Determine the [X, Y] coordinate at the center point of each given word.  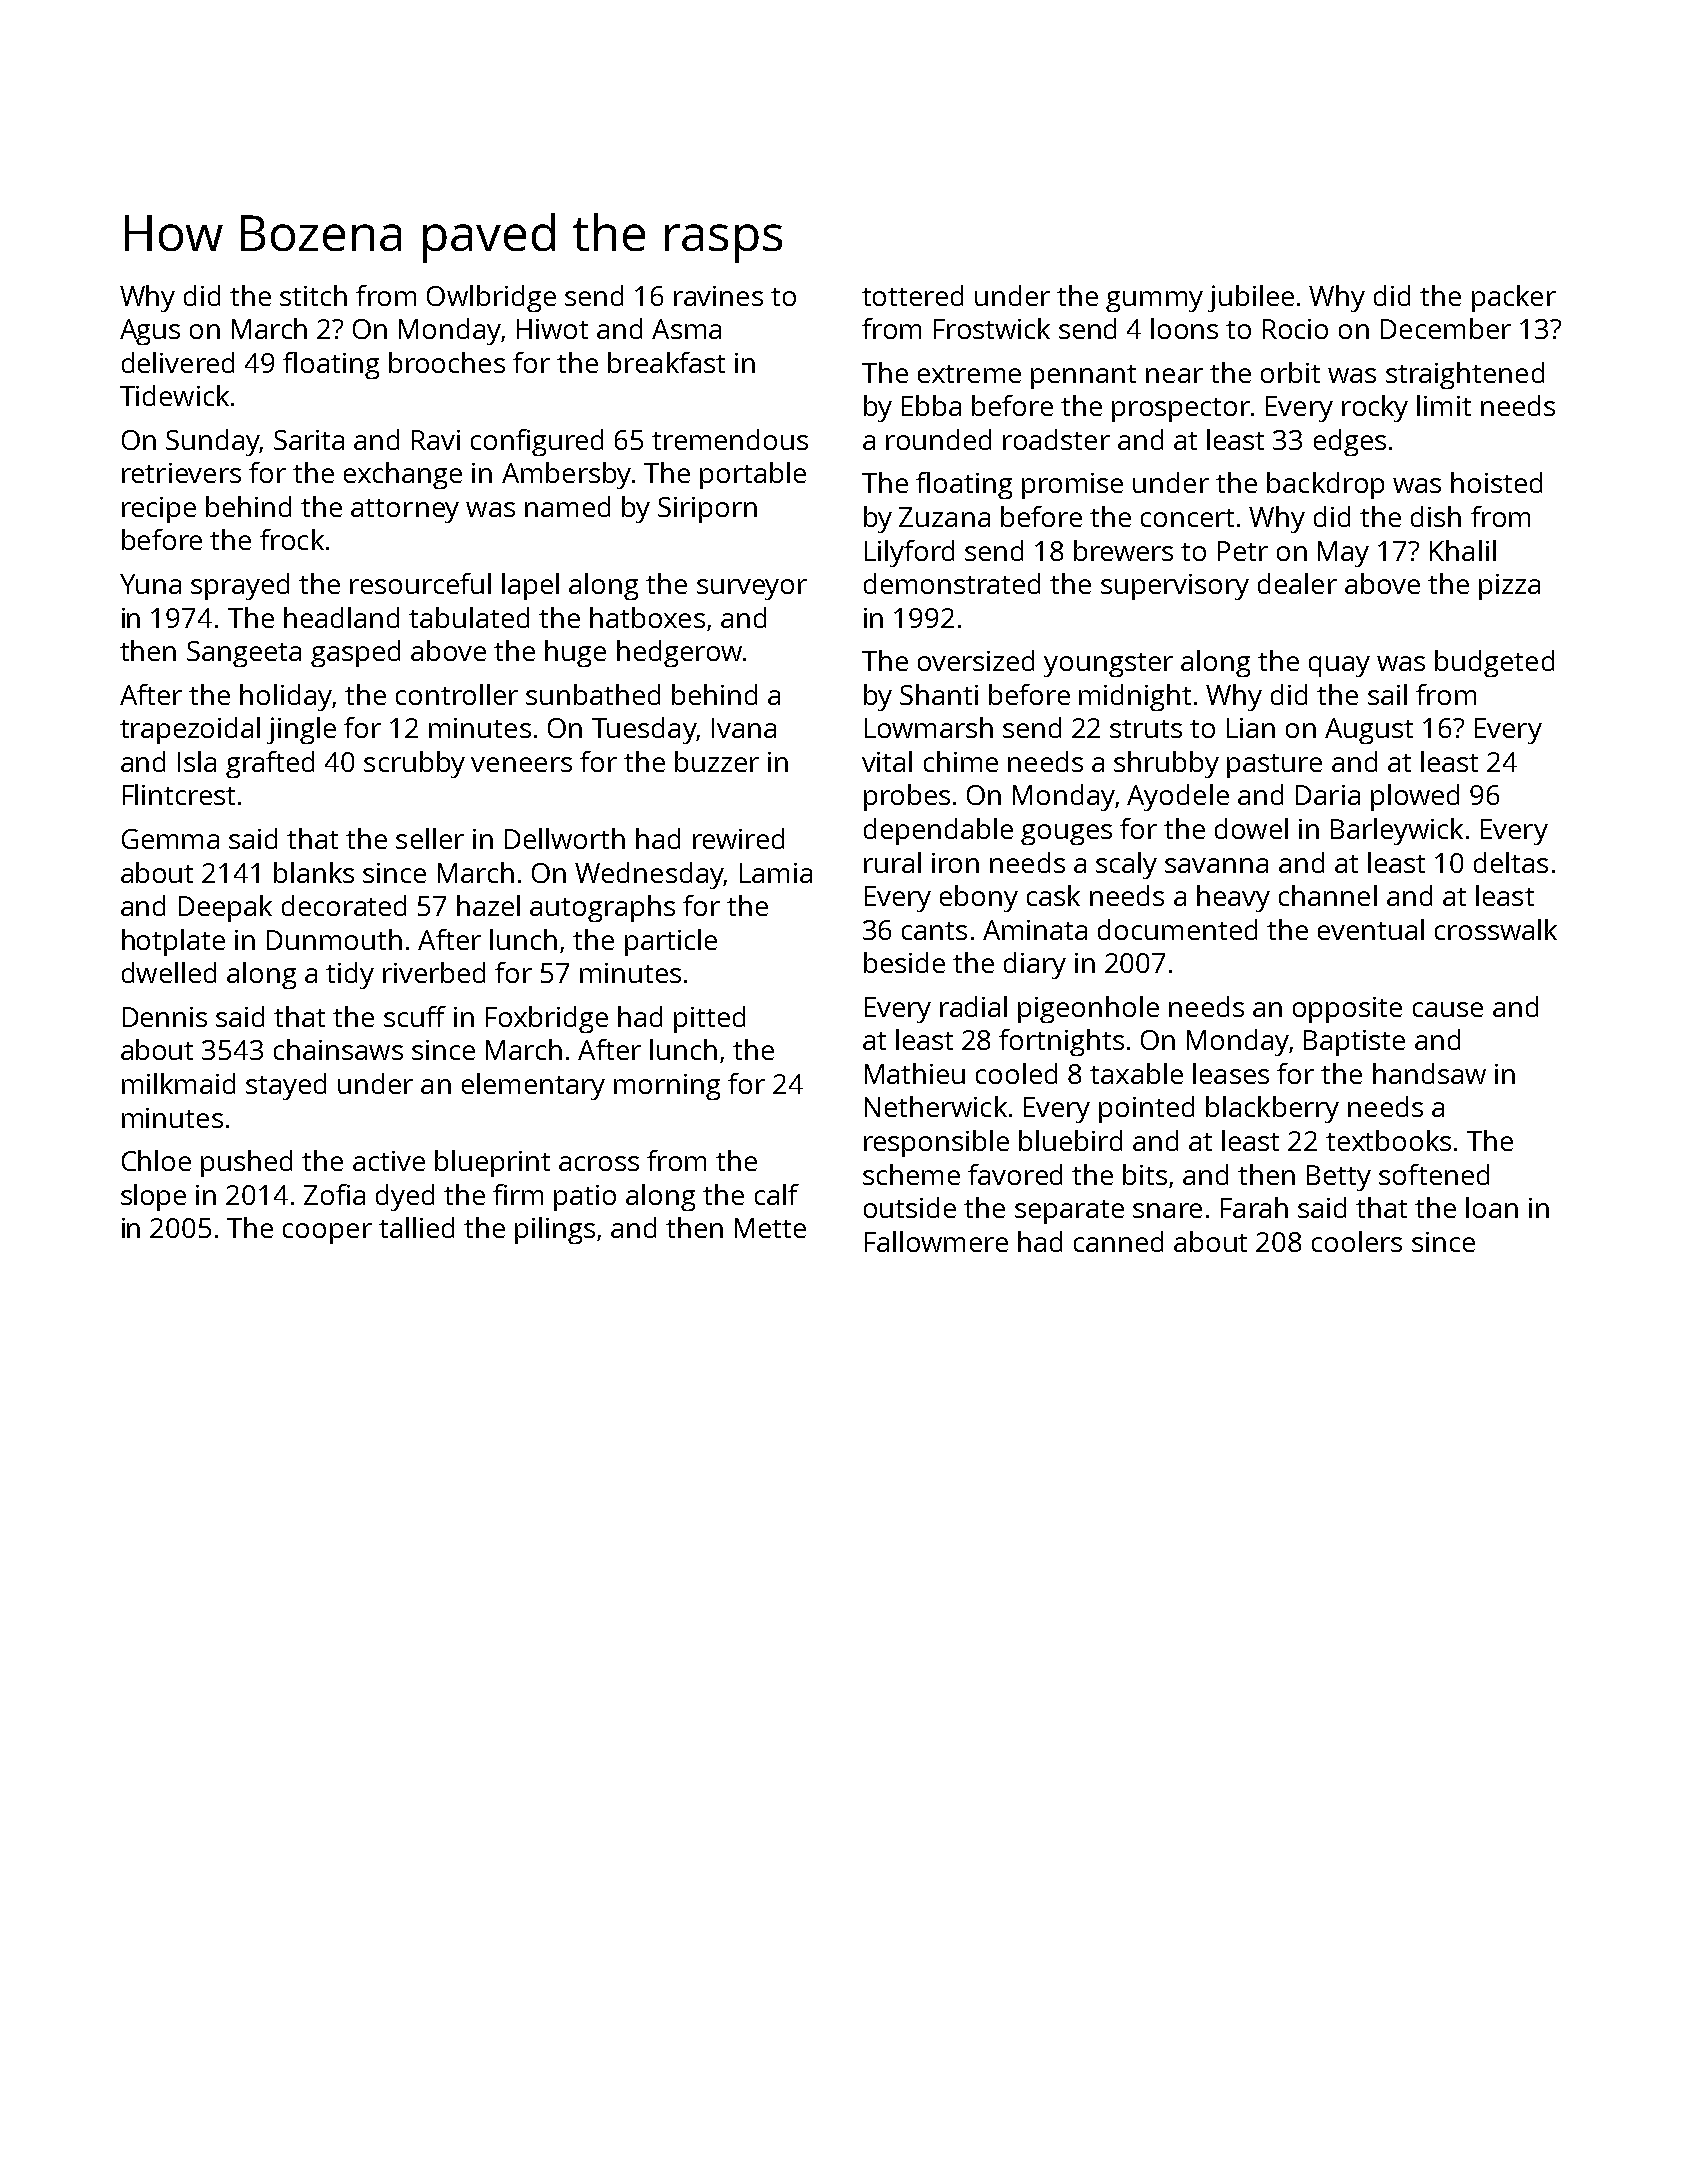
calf [777, 1194]
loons [1184, 328]
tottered [912, 295]
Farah [1254, 1207]
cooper [327, 1233]
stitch [313, 295]
